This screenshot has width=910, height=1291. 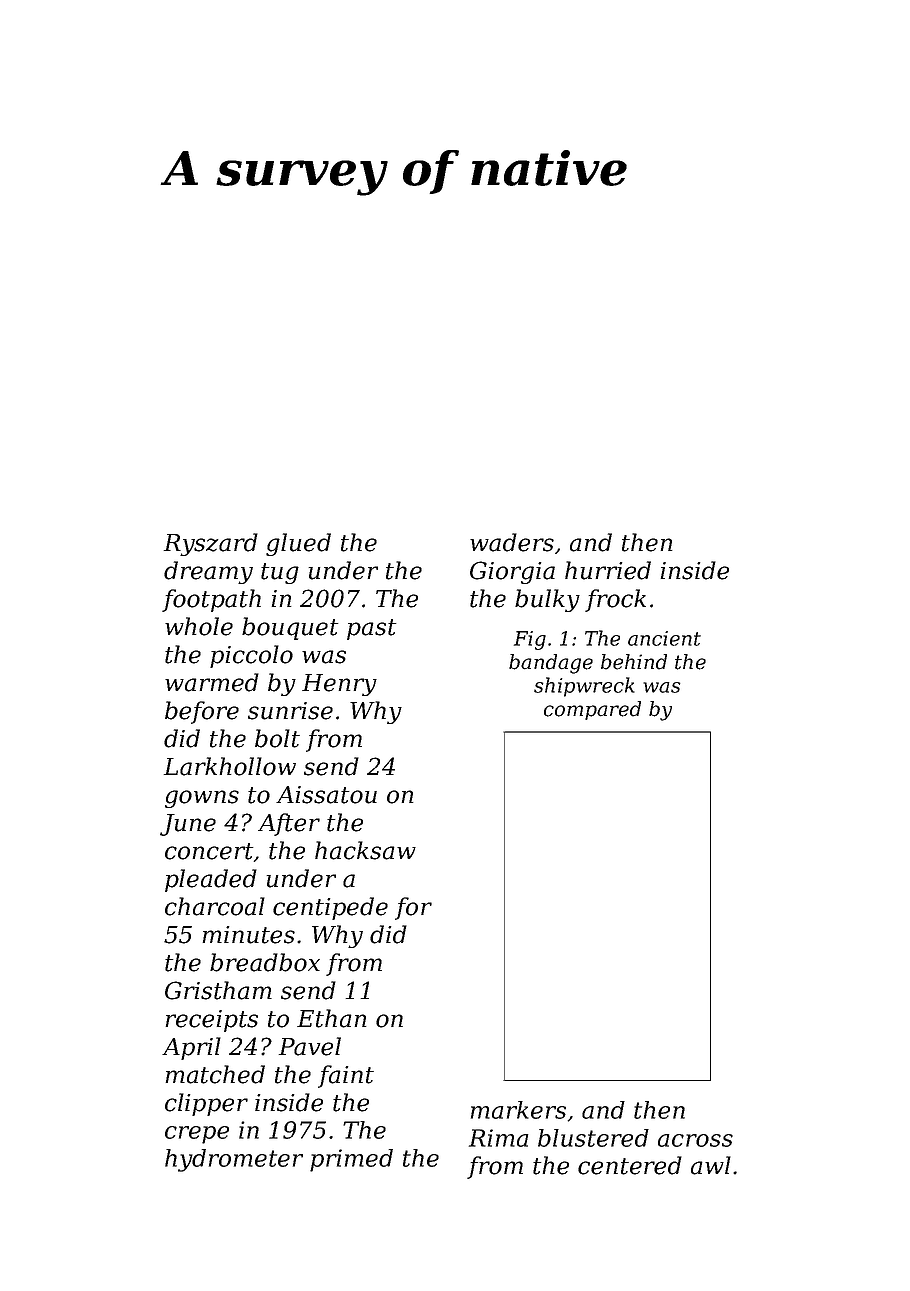 What do you see at coordinates (664, 638) in the screenshot?
I see `ancient` at bounding box center [664, 638].
